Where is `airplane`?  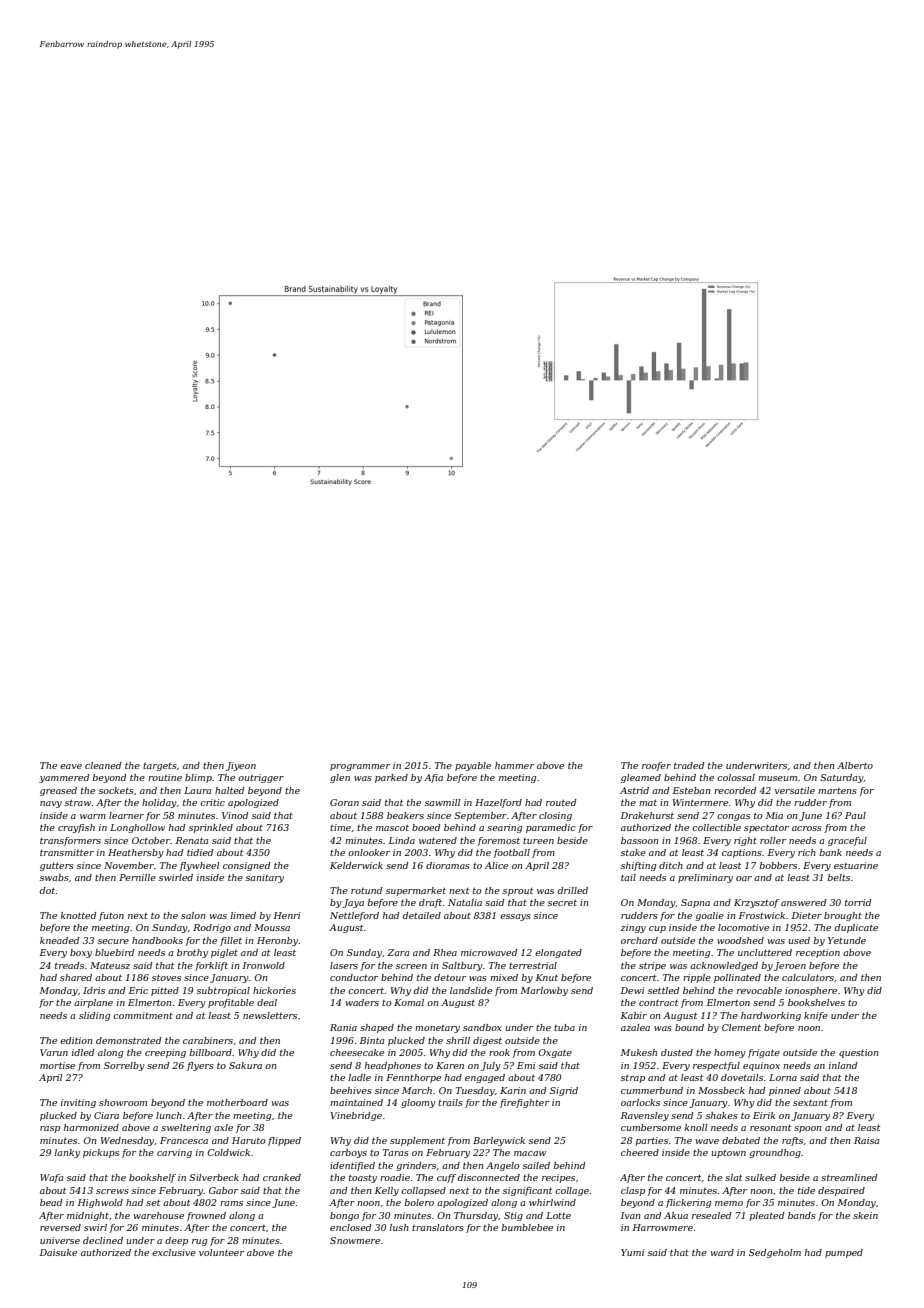 airplane is located at coordinates (93, 1003).
